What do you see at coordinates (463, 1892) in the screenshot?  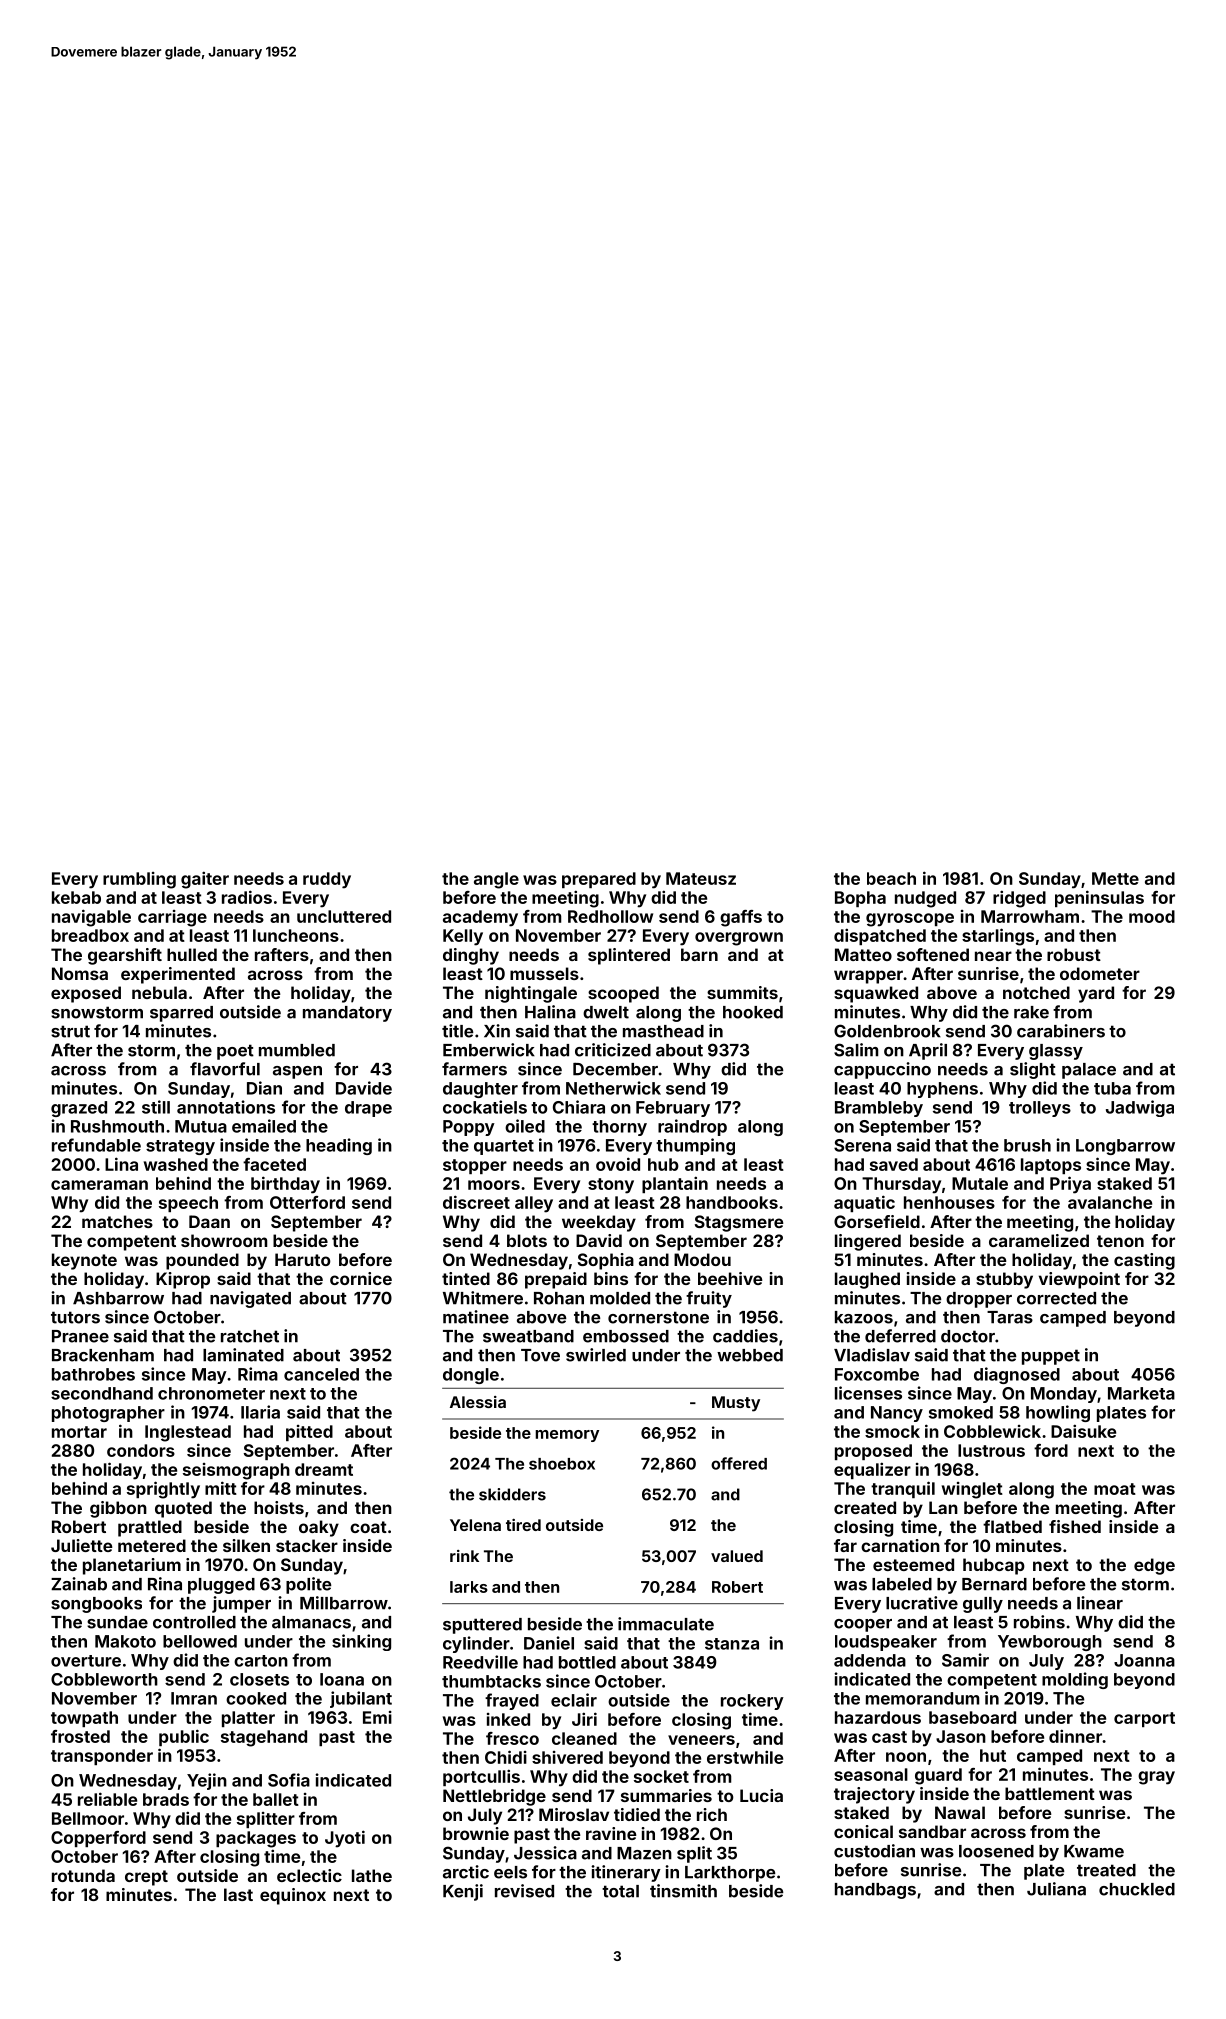 I see `Kenji` at bounding box center [463, 1892].
